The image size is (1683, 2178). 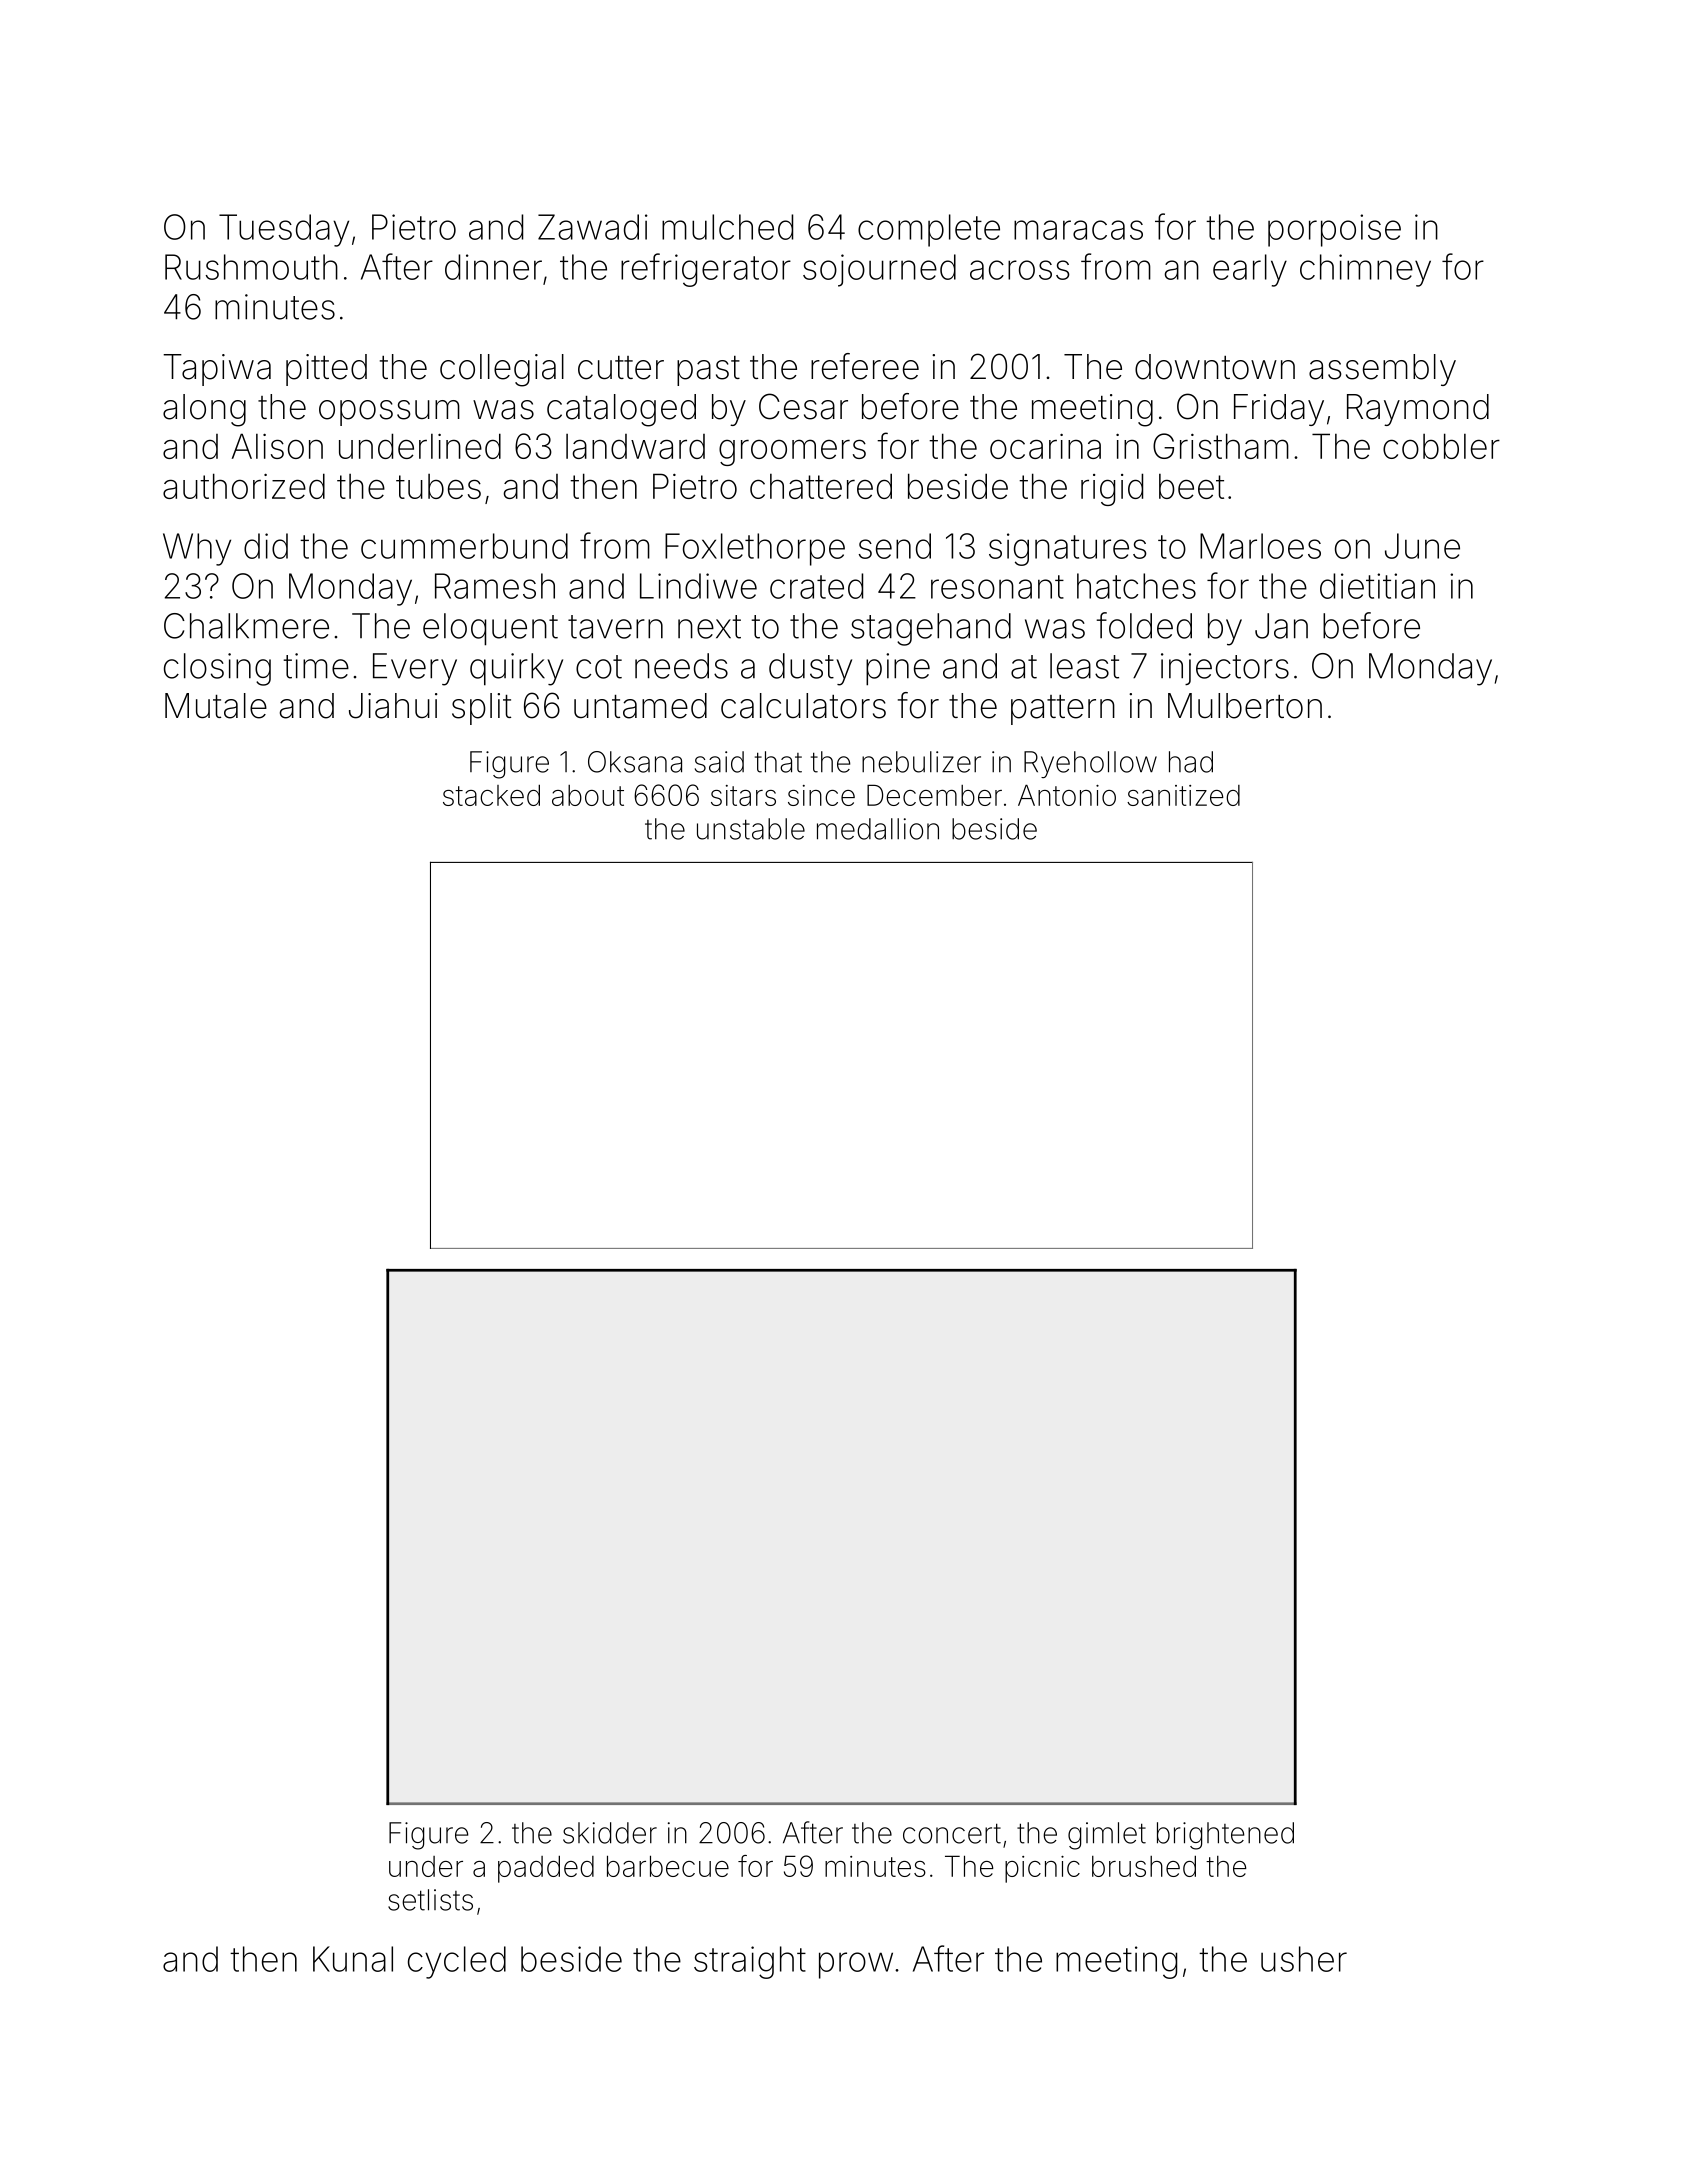 What do you see at coordinates (491, 795) in the image?
I see `stacked` at bounding box center [491, 795].
